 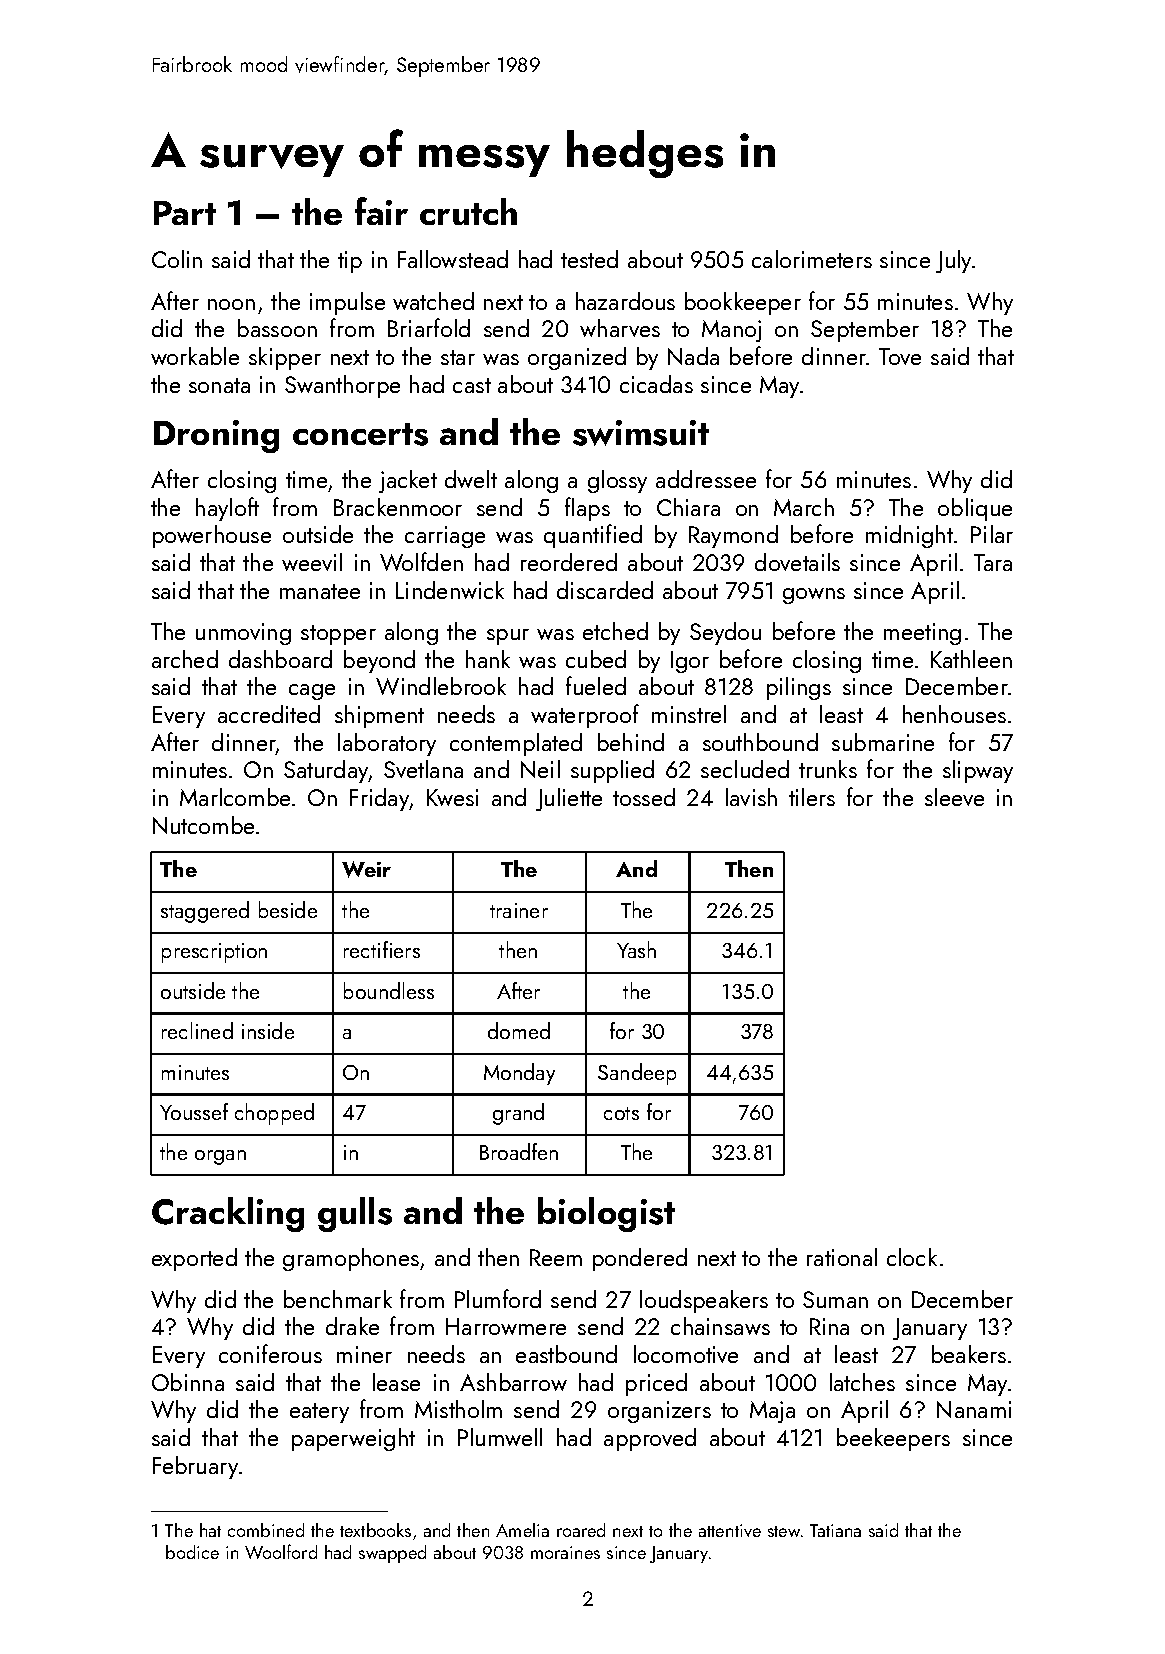 What do you see at coordinates (812, 797) in the document?
I see `tilers` at bounding box center [812, 797].
